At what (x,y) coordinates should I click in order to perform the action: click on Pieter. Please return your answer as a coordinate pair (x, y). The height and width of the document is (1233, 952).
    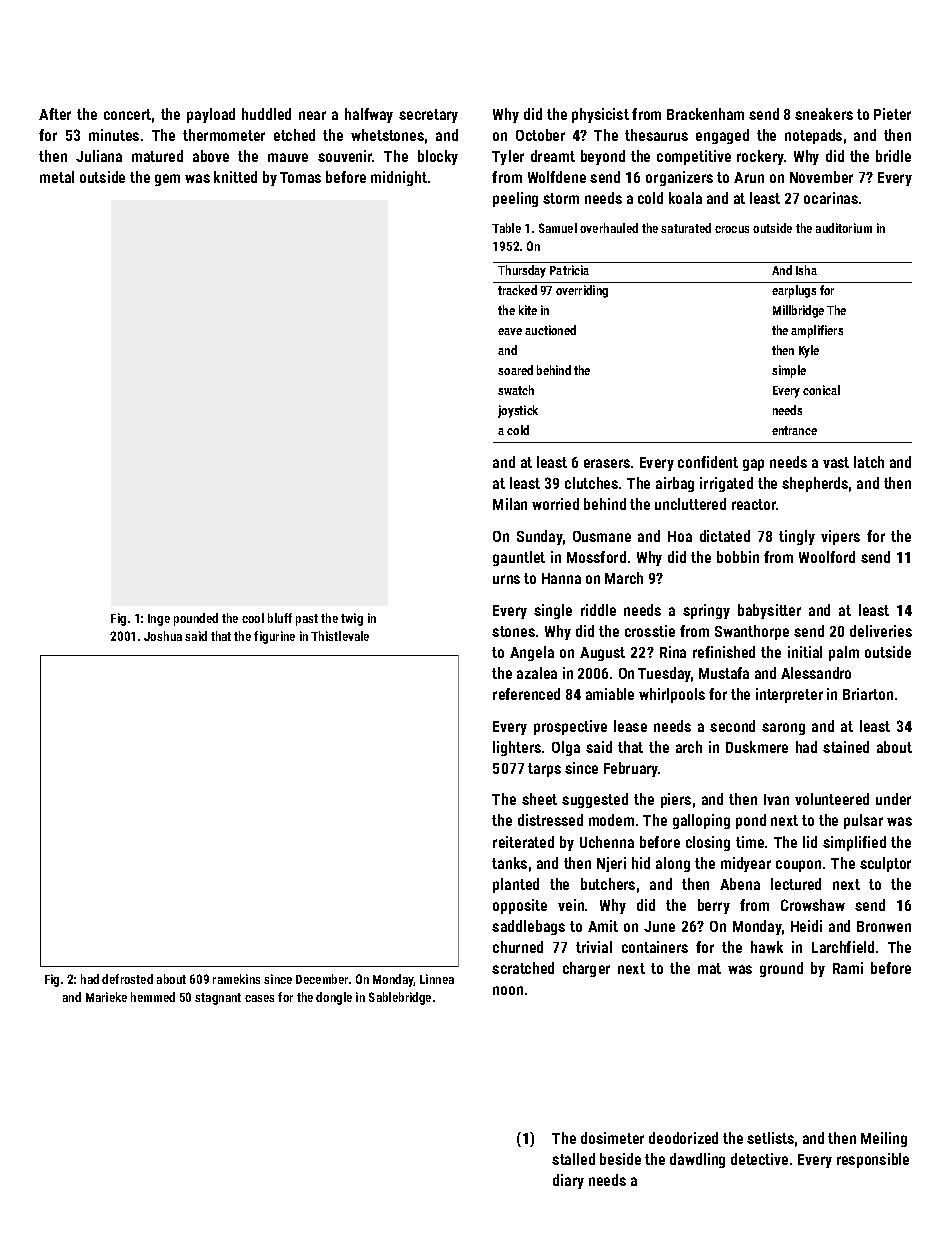
    Looking at the image, I should click on (892, 114).
